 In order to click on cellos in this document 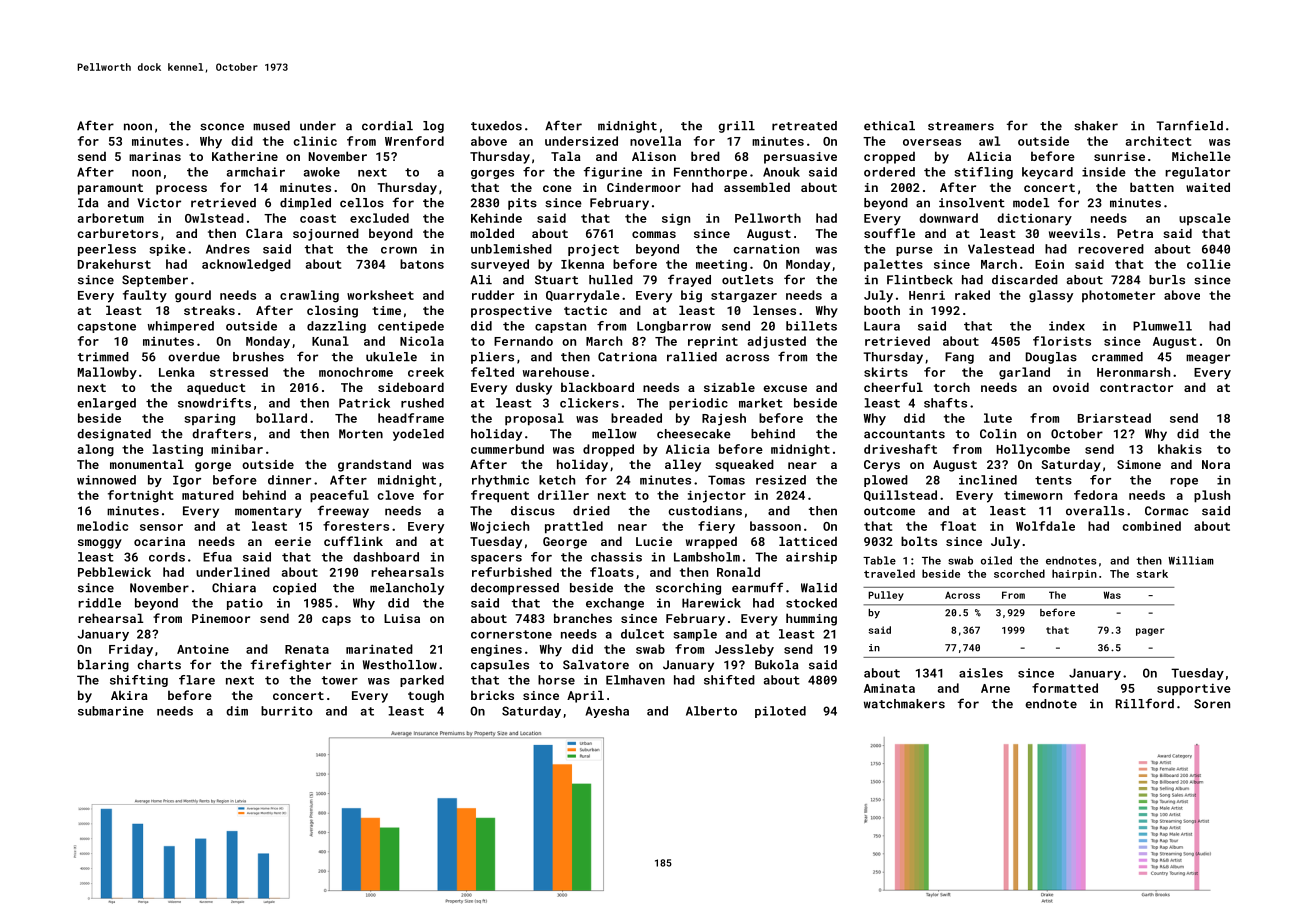, I will do `click(362, 203)`.
